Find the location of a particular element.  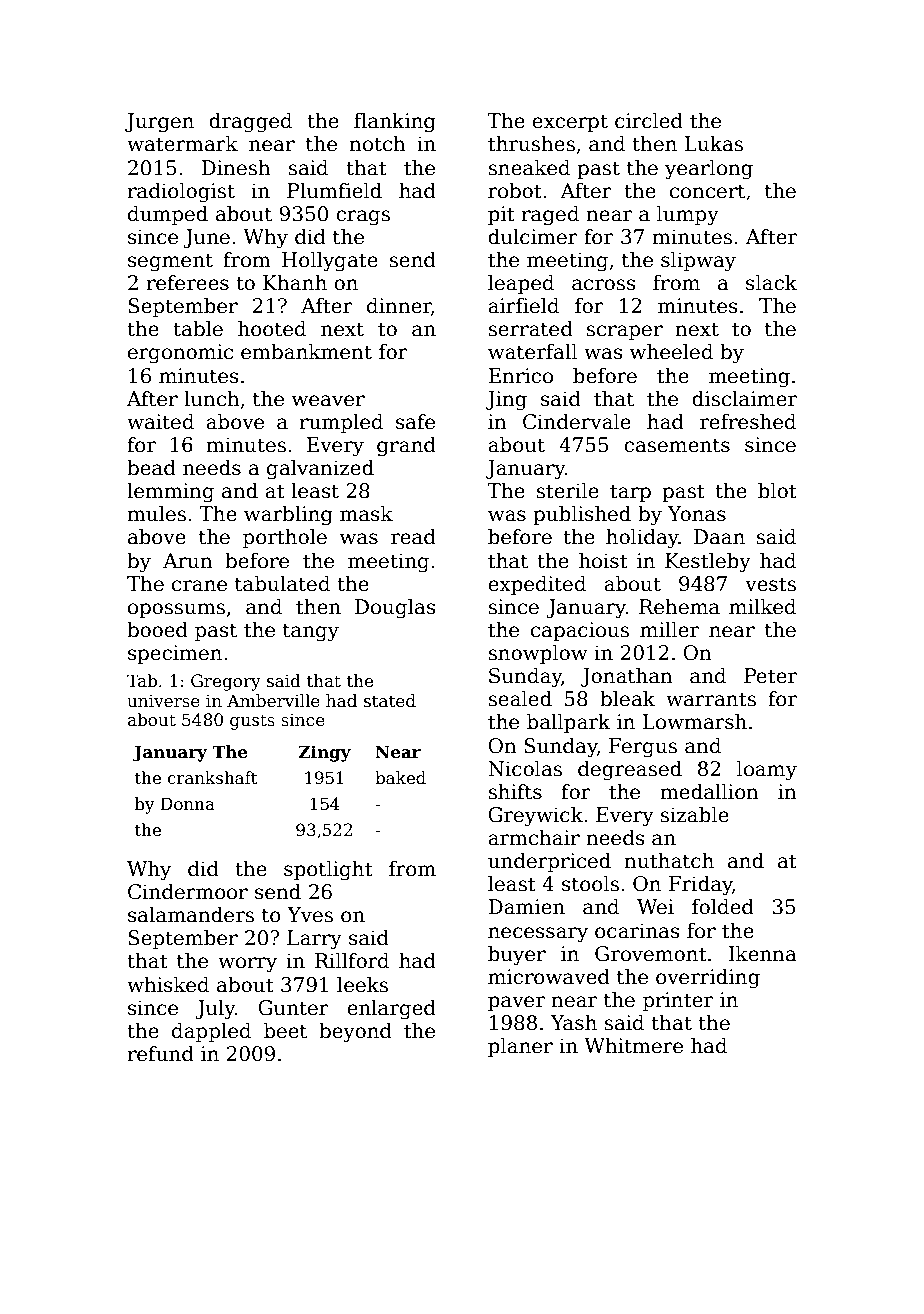

Plumfield is located at coordinates (334, 190).
